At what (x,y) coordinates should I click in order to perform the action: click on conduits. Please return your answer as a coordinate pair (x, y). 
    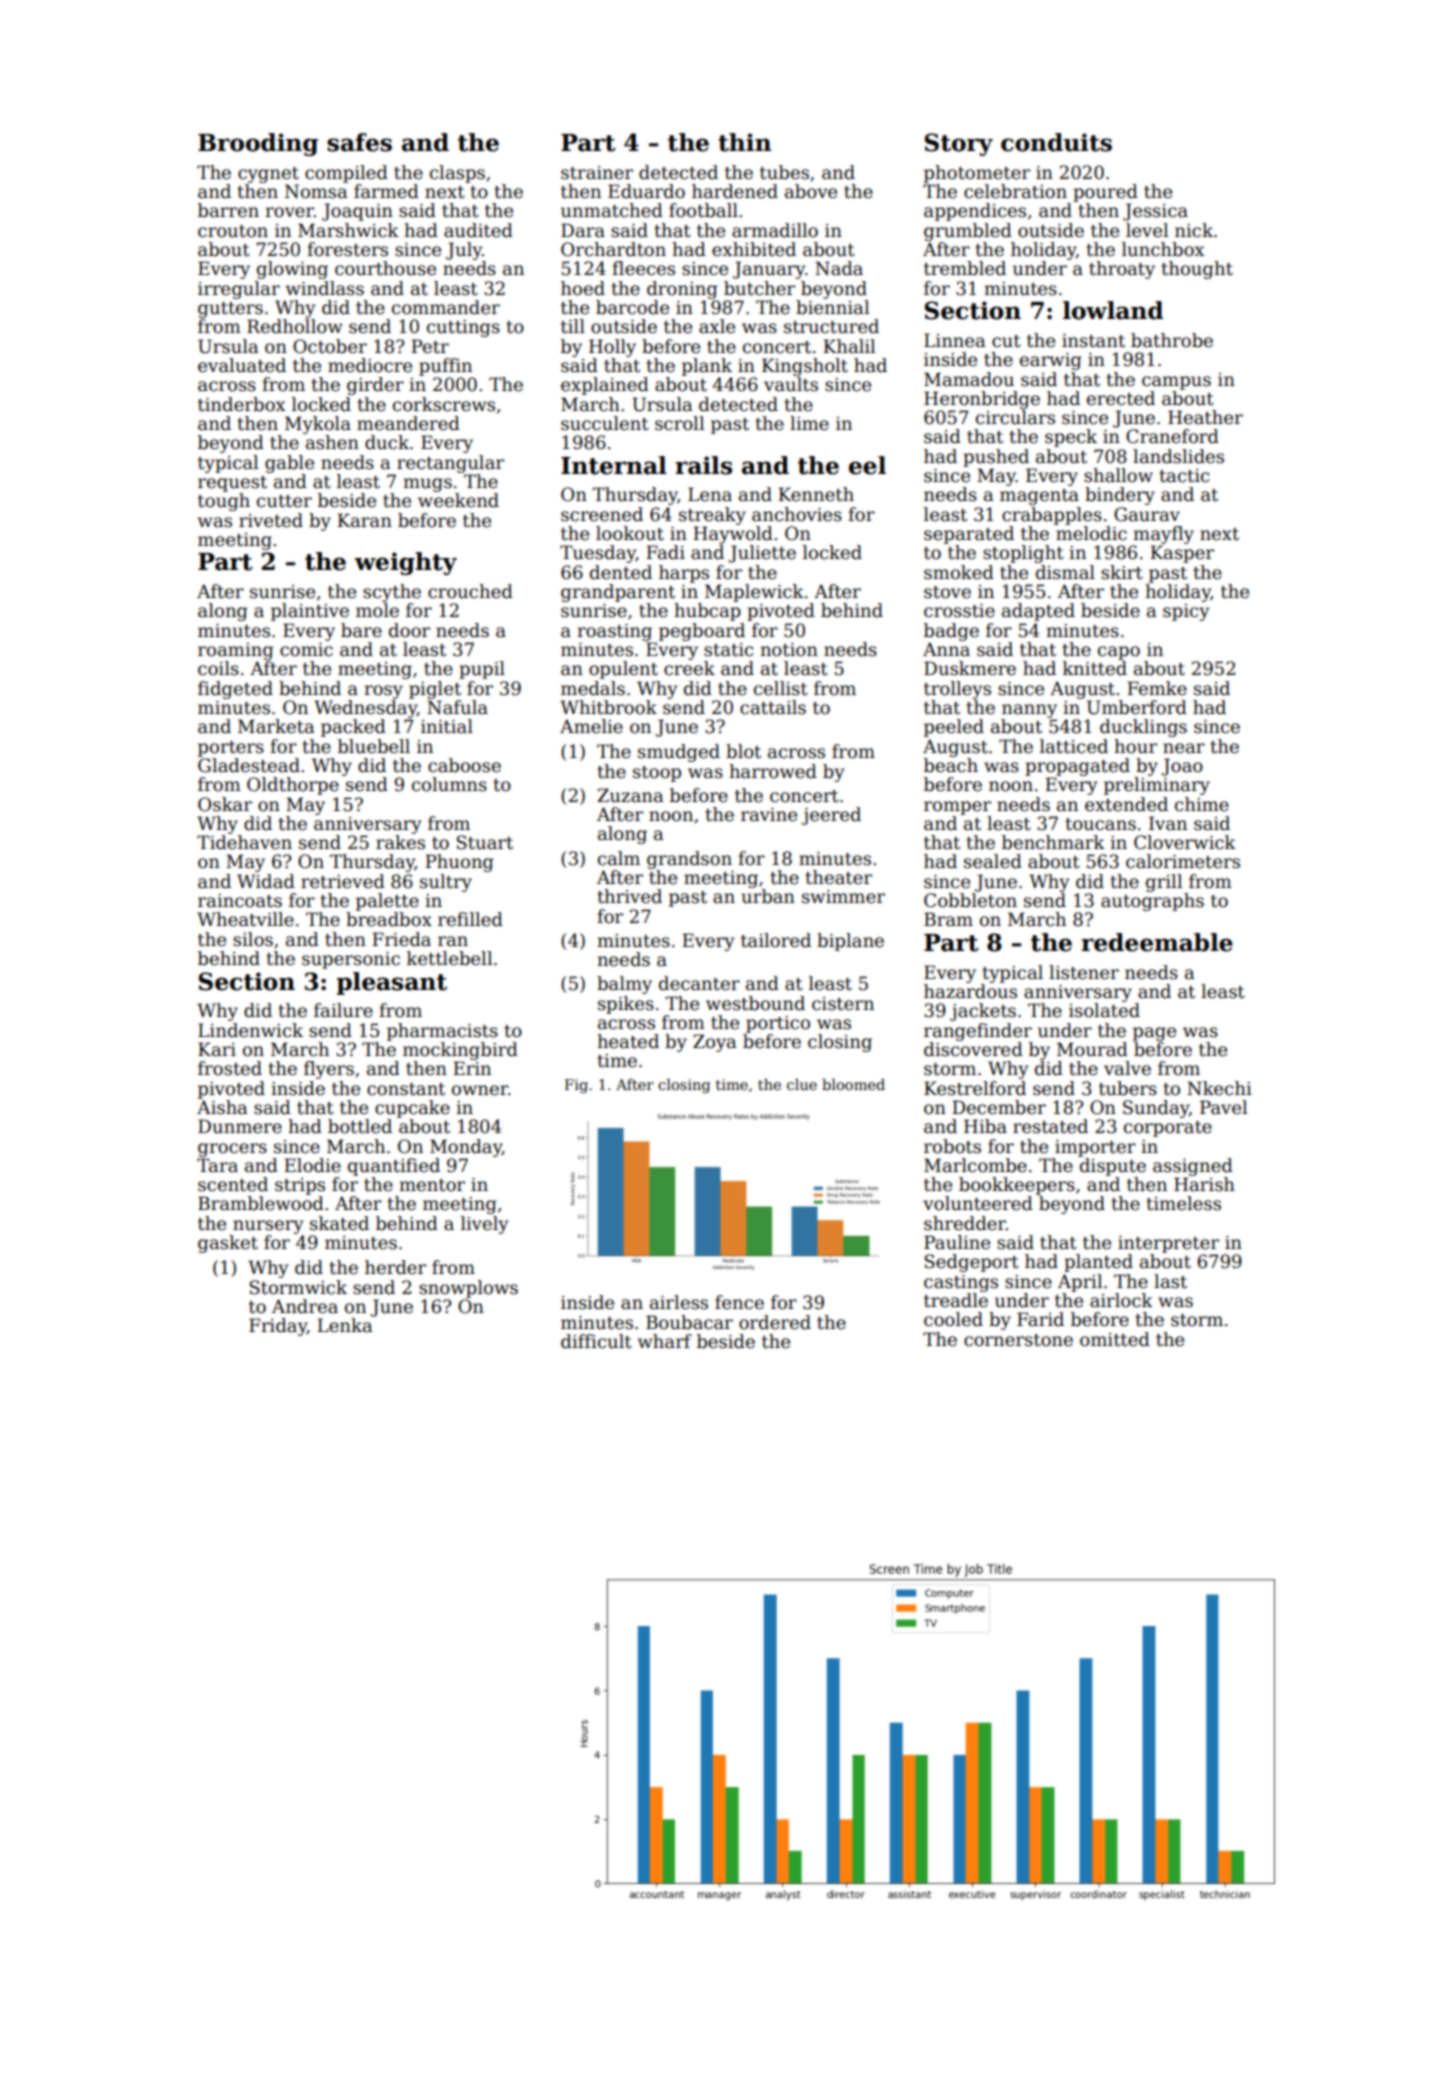
    Looking at the image, I should click on (1056, 142).
